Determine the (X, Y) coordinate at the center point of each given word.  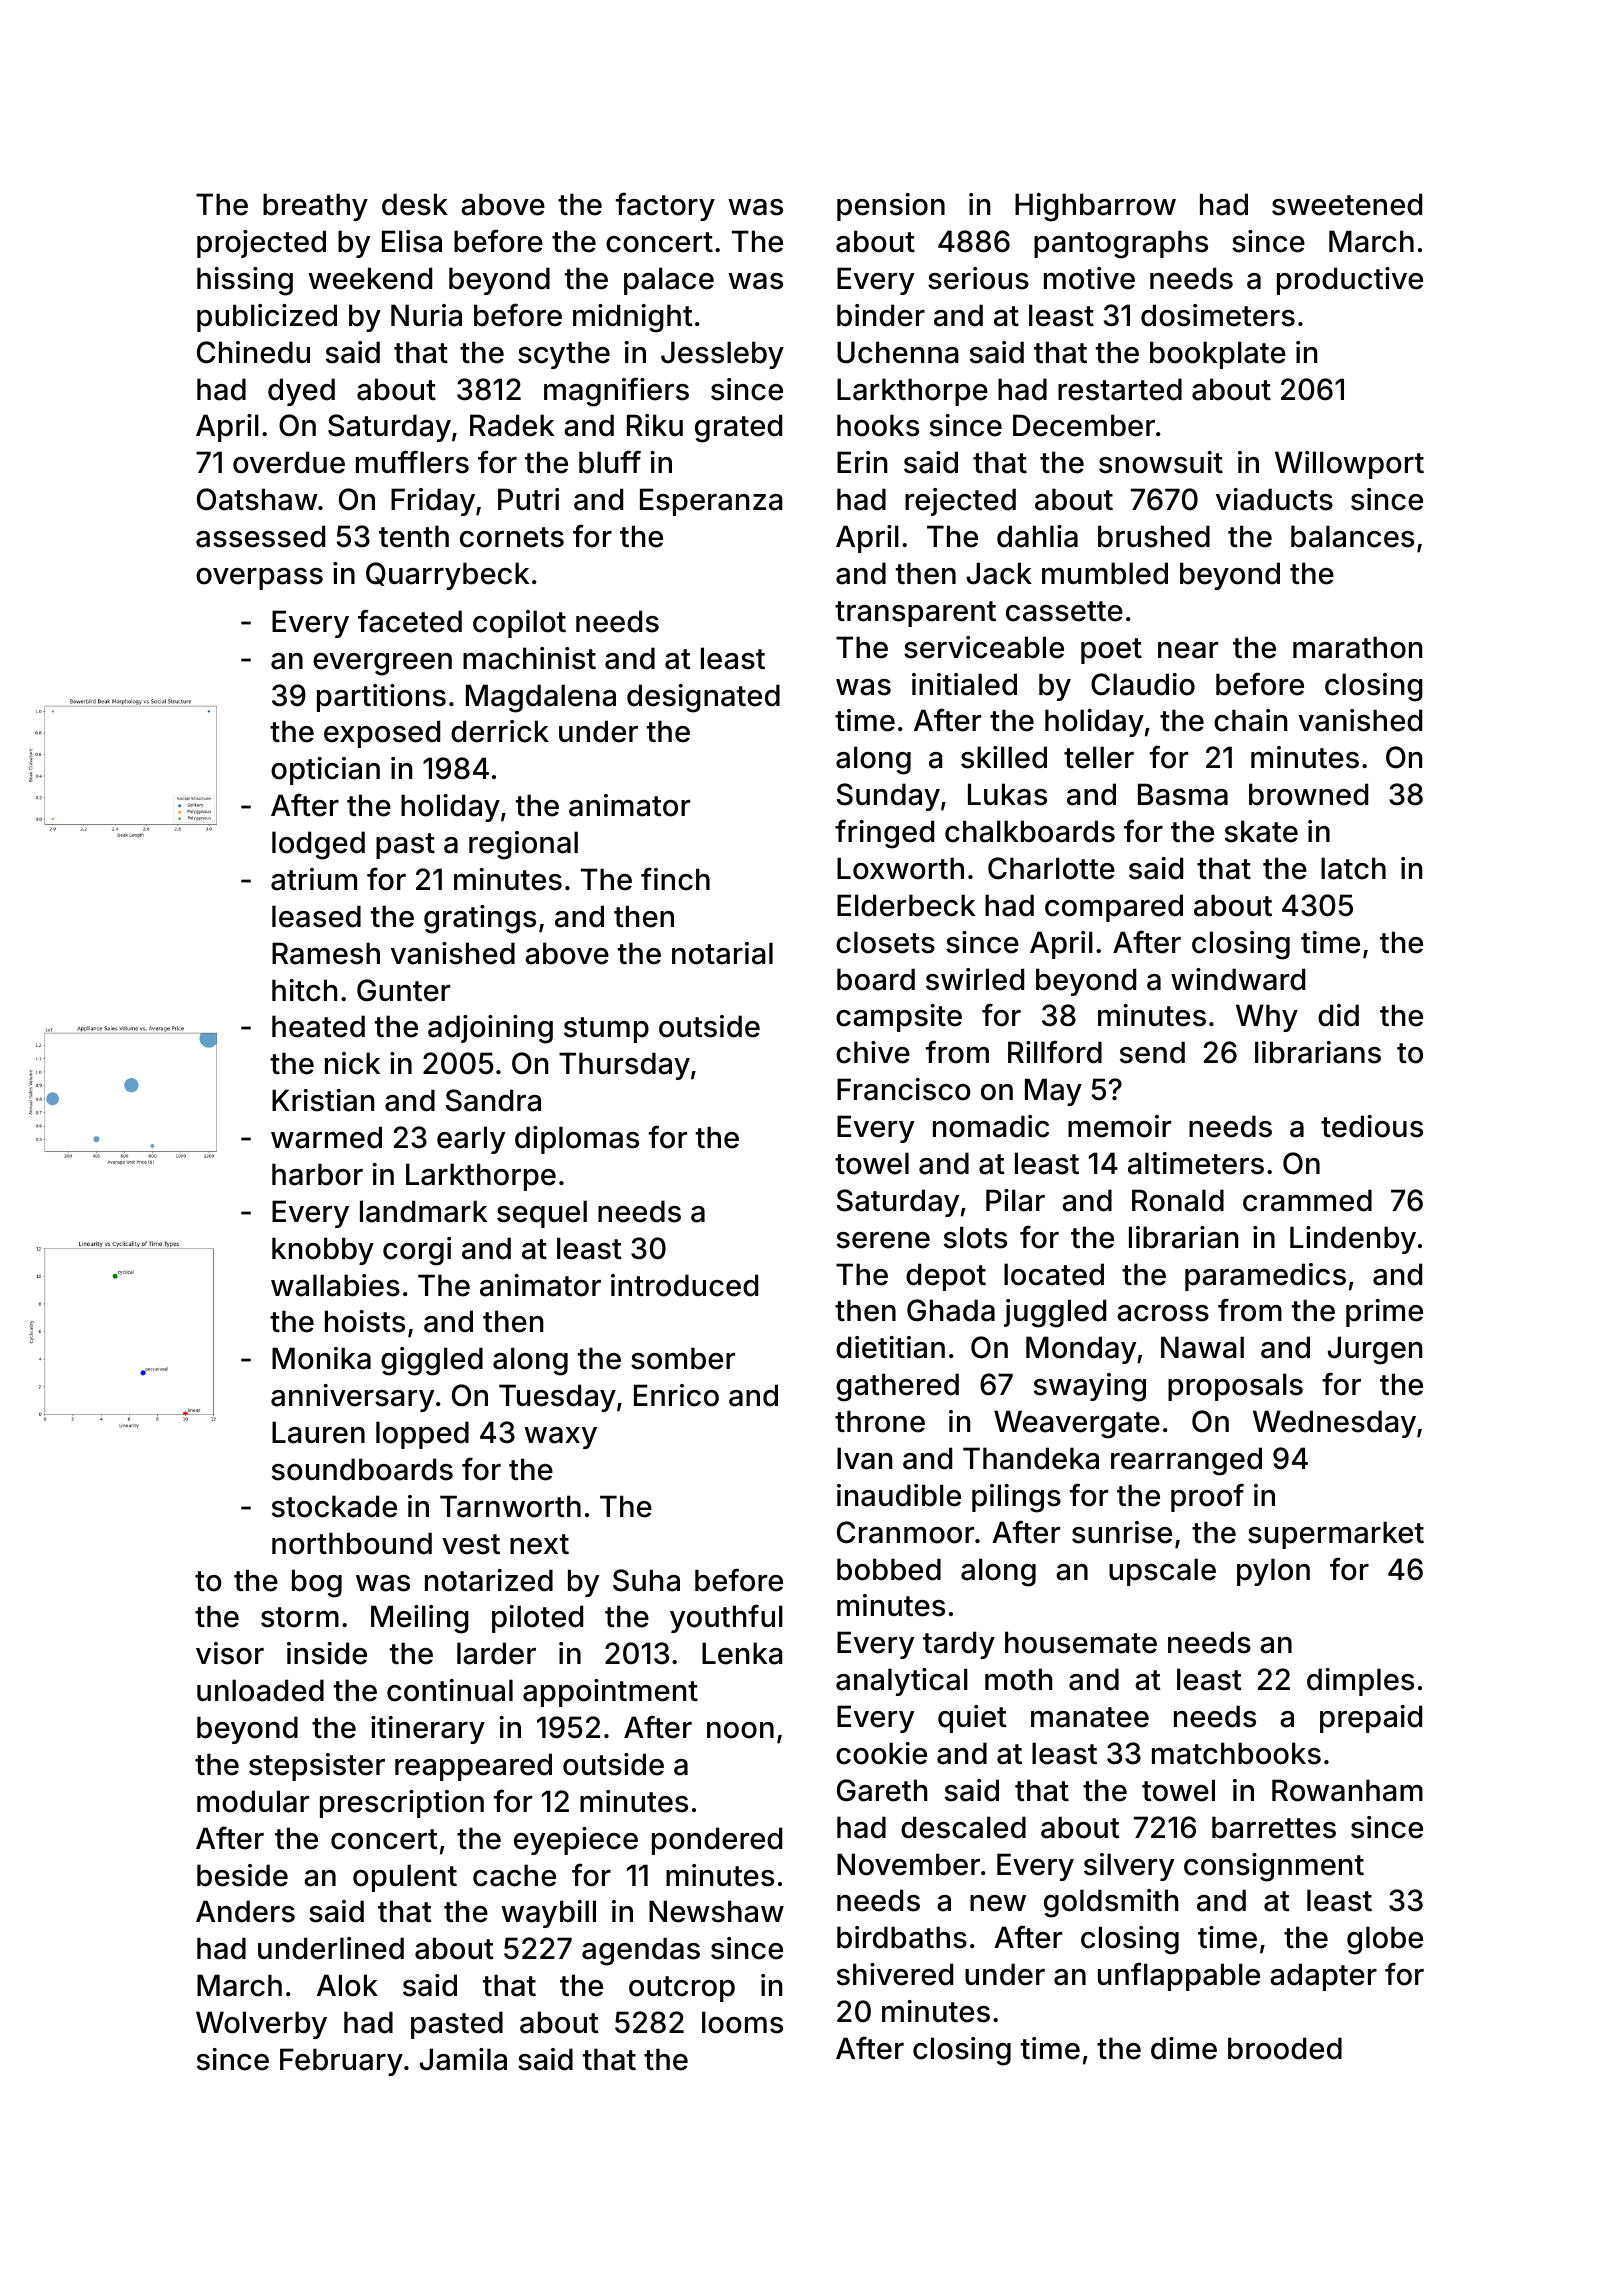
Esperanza (711, 502)
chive (873, 1052)
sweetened (1347, 204)
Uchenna (898, 352)
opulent (405, 1878)
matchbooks (1236, 1753)
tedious (1372, 1126)
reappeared (473, 1767)
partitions (381, 698)
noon (740, 1730)
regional (523, 845)
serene (883, 1240)
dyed (301, 392)
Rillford (1055, 1052)
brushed (1154, 536)
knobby (323, 1251)
